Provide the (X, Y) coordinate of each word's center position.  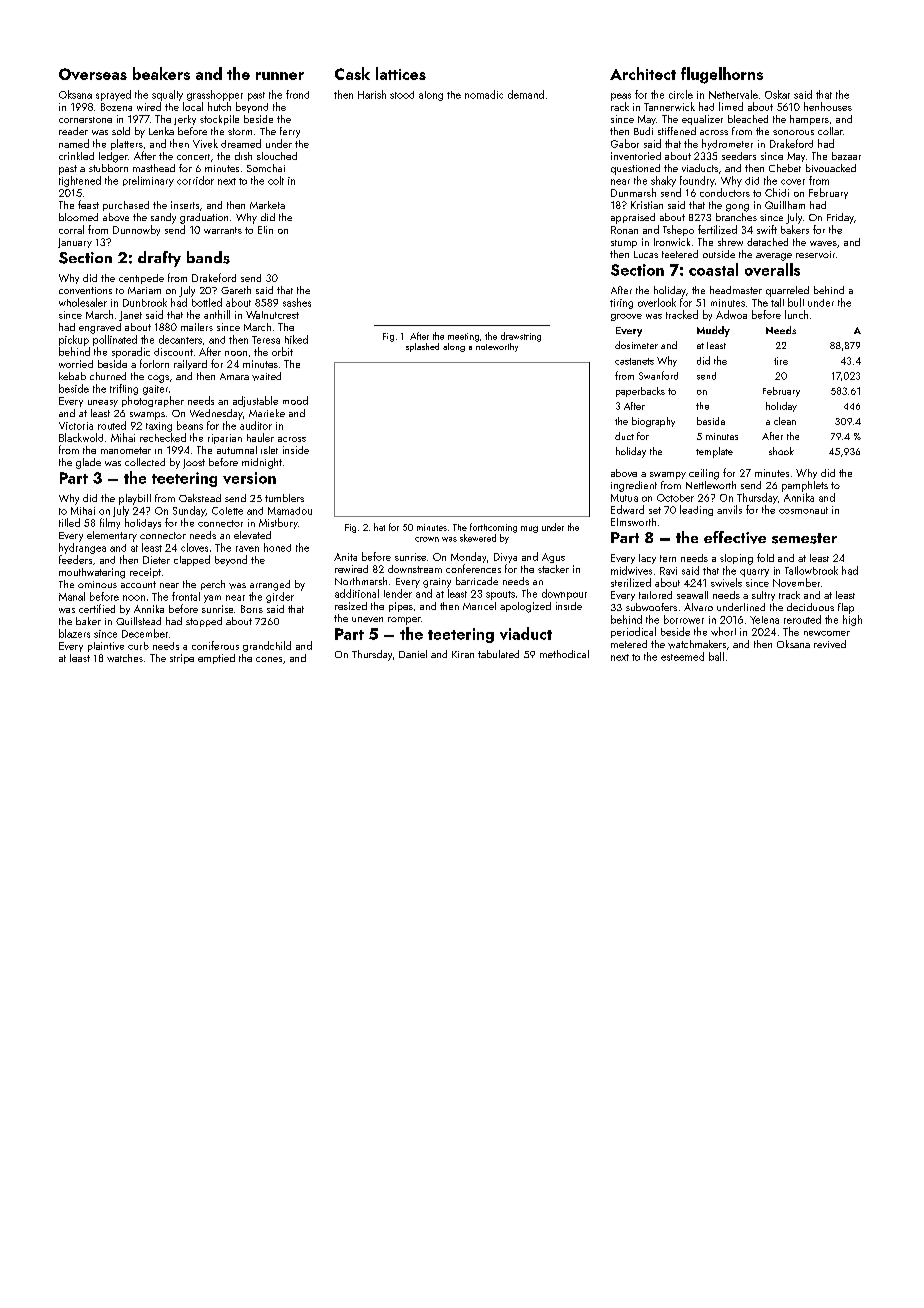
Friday (840, 218)
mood (295, 400)
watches (125, 658)
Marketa (267, 205)
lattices (401, 73)
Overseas (93, 74)
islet (269, 450)
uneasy (103, 403)
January (75, 243)
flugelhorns (722, 75)
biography (653, 422)
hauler (260, 437)
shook (781, 451)
